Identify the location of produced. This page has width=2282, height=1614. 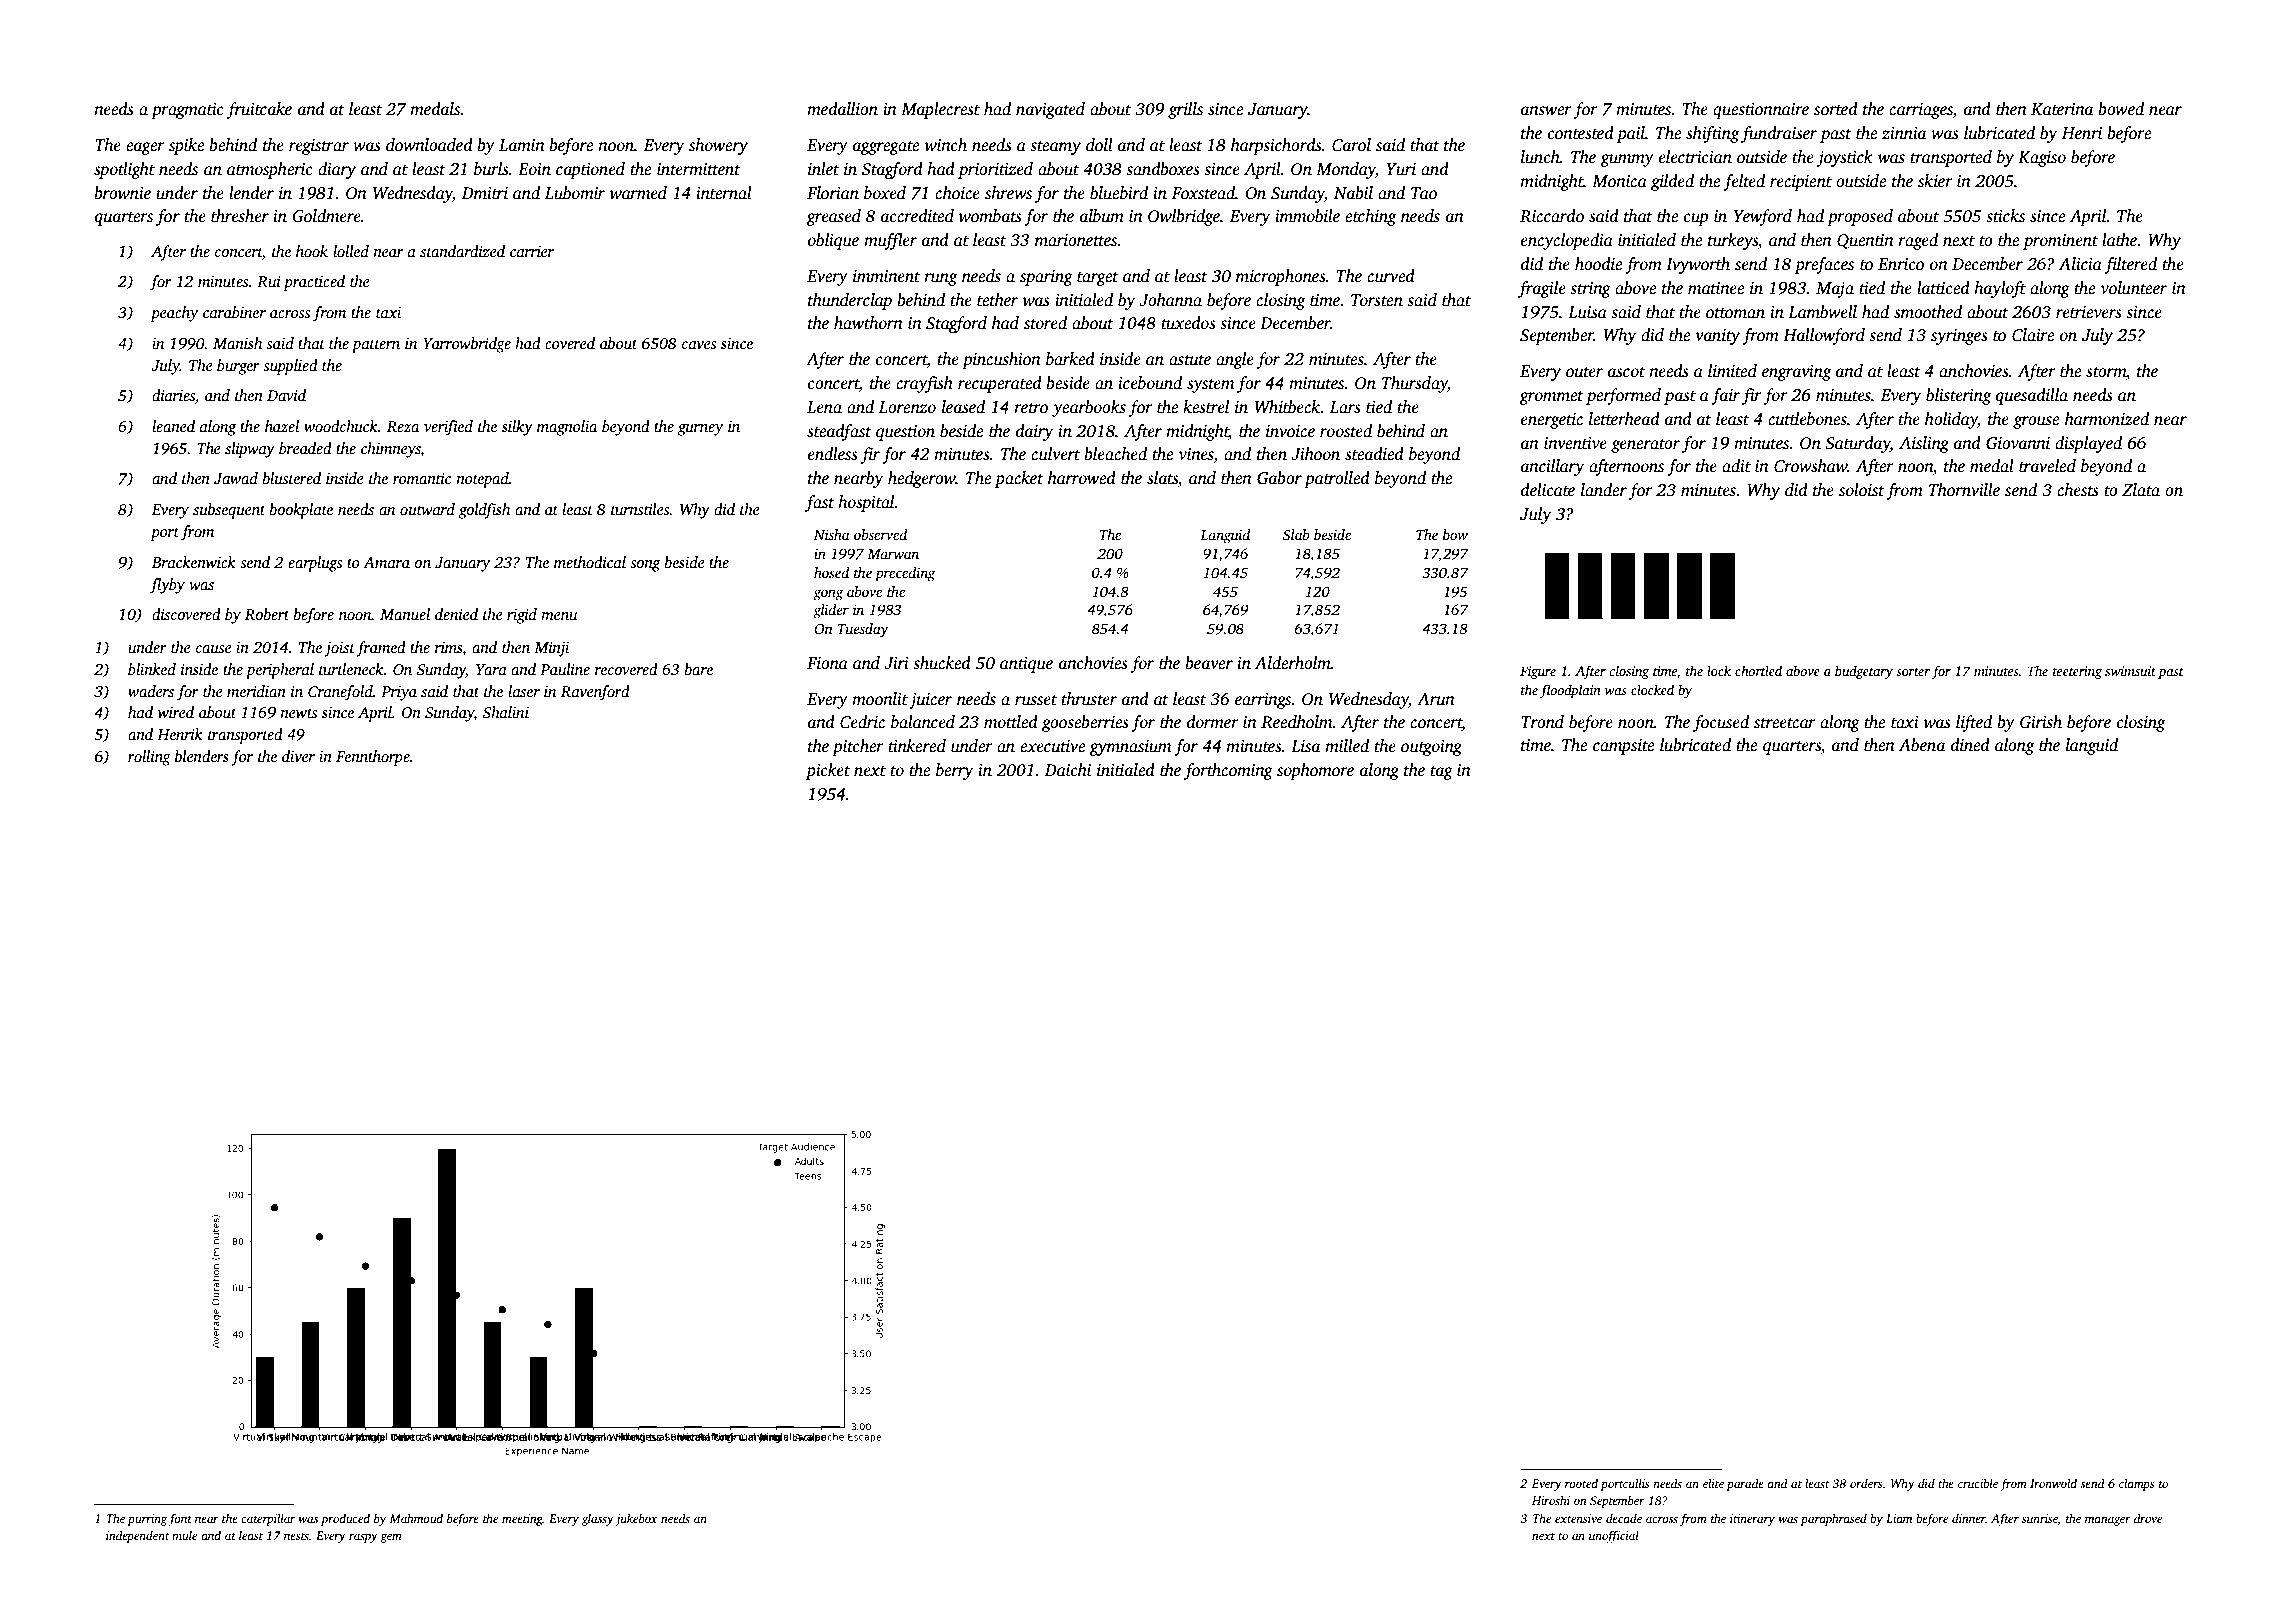
(345, 1519).
